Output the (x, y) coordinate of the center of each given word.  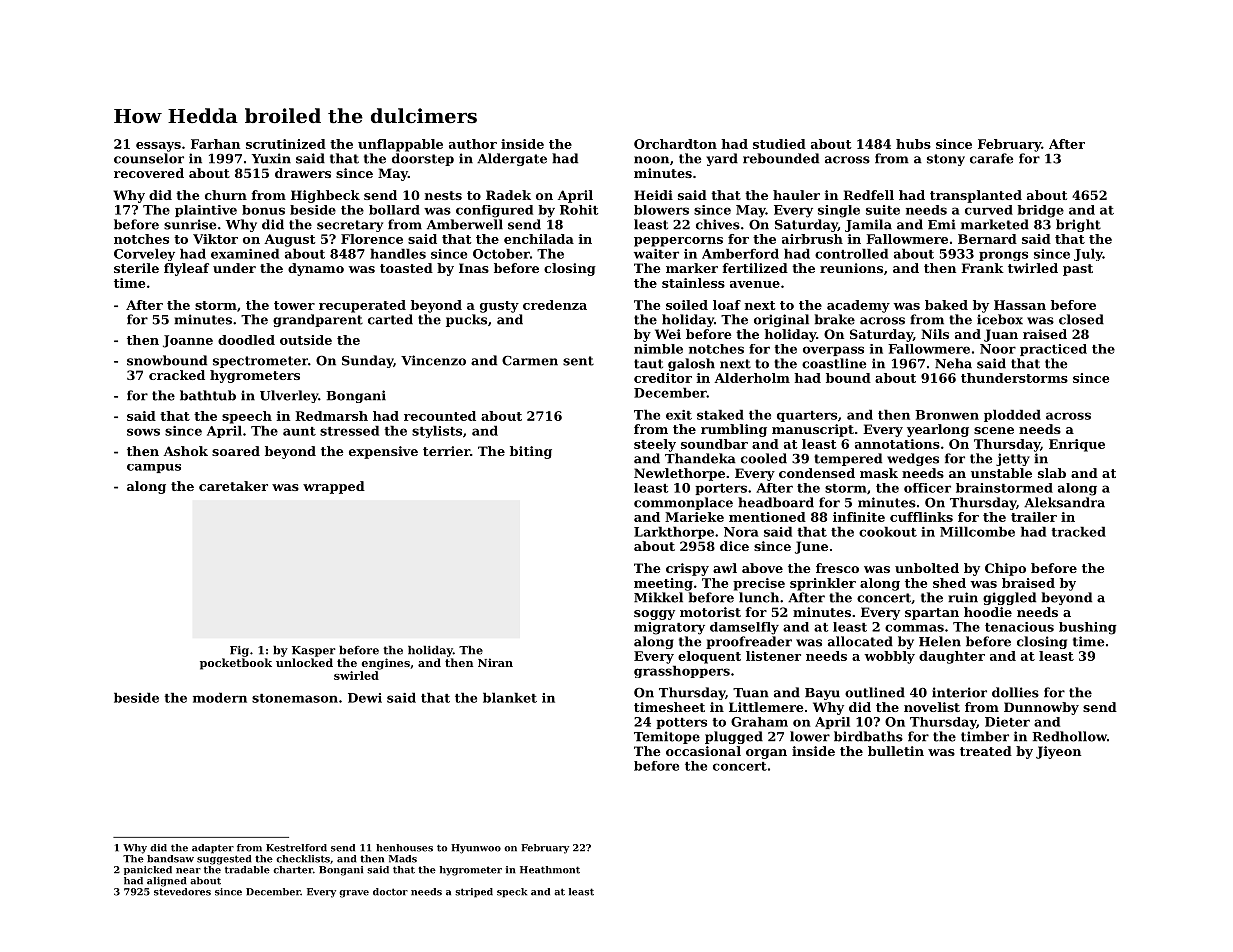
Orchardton (675, 144)
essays (158, 147)
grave (354, 894)
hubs (913, 144)
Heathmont (550, 870)
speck (512, 893)
